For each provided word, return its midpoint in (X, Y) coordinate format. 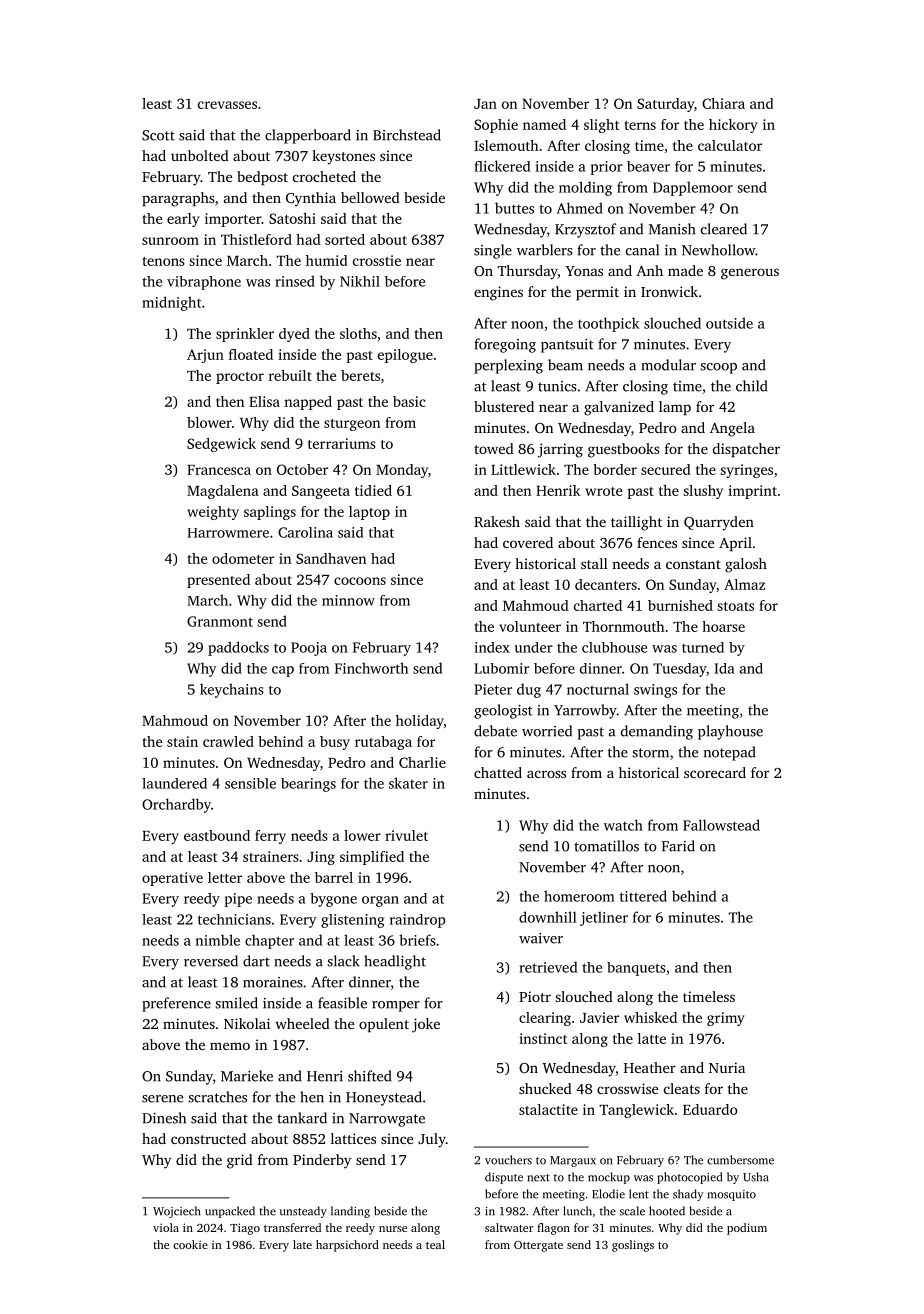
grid (240, 1161)
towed (494, 448)
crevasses (227, 105)
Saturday (665, 105)
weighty (213, 513)
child (752, 386)
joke (426, 1025)
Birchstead (407, 135)
